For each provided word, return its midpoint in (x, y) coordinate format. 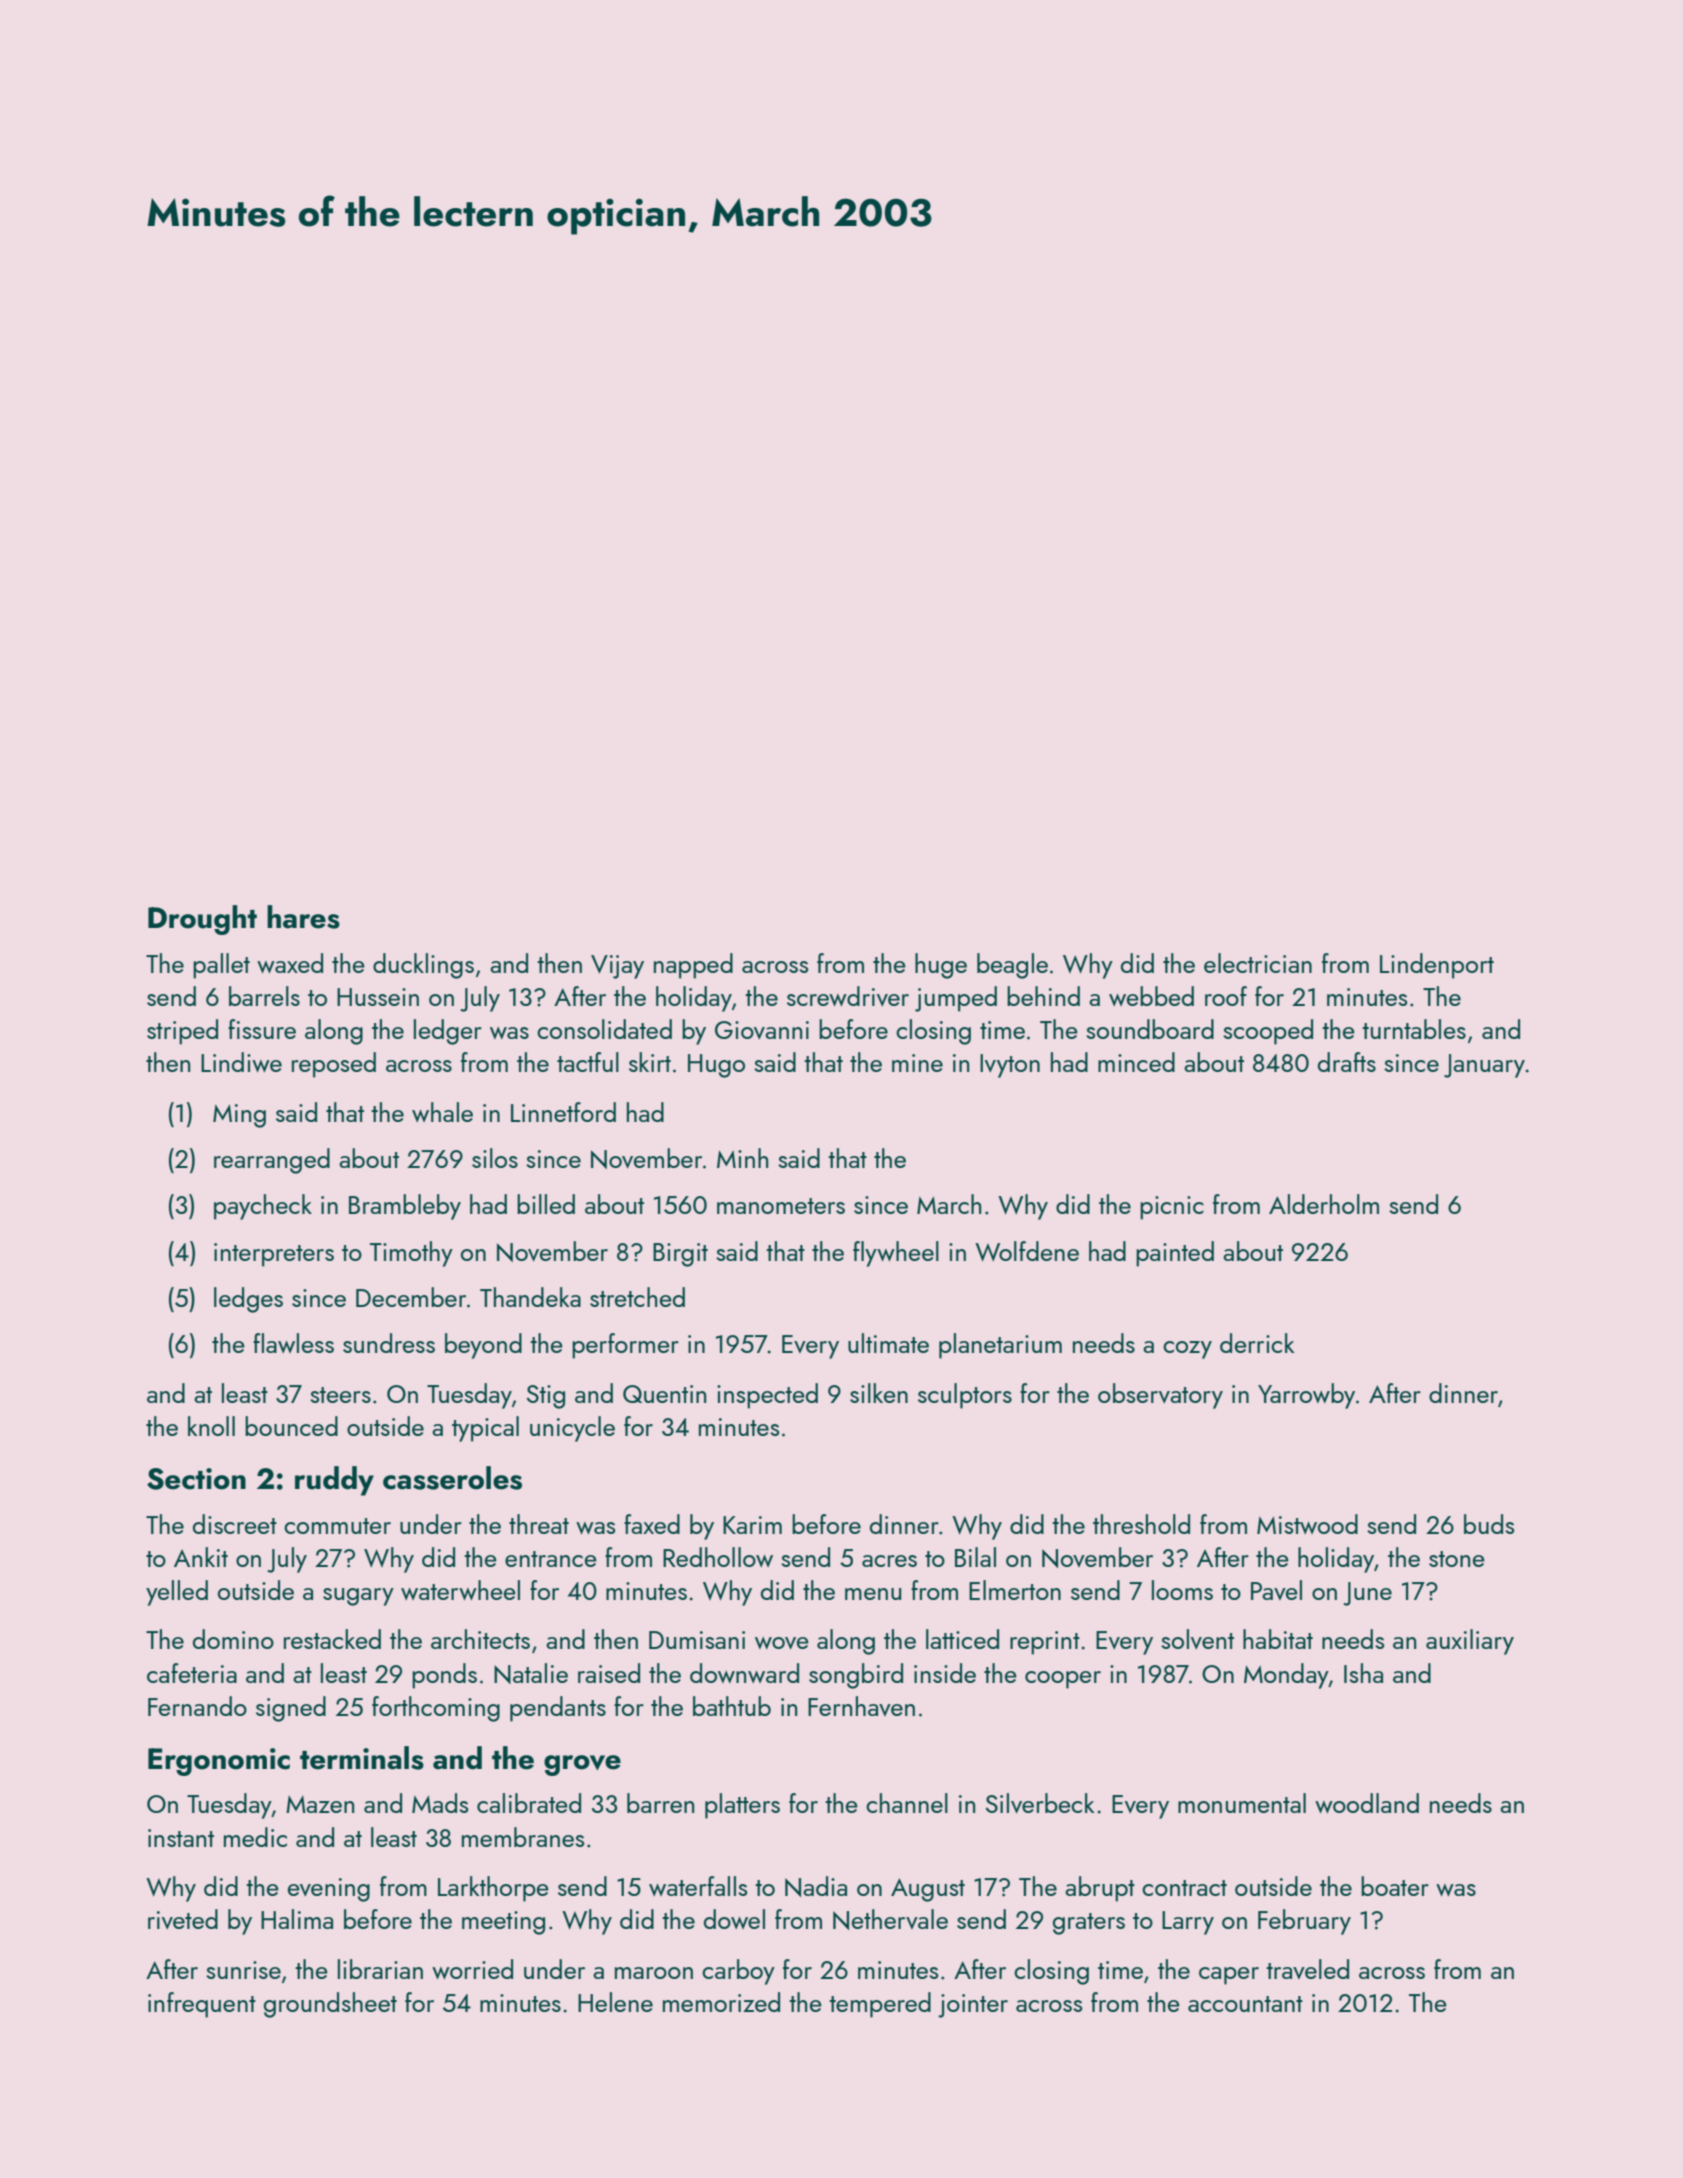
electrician (1258, 963)
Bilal (975, 1557)
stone (1457, 1559)
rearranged (272, 1161)
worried (472, 1969)
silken (879, 1393)
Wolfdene (1027, 1251)
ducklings (423, 966)
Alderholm (1324, 1204)
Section (196, 1479)
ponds (444, 1676)
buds (1489, 1524)
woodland (1367, 1803)
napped (693, 966)
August (928, 1890)
